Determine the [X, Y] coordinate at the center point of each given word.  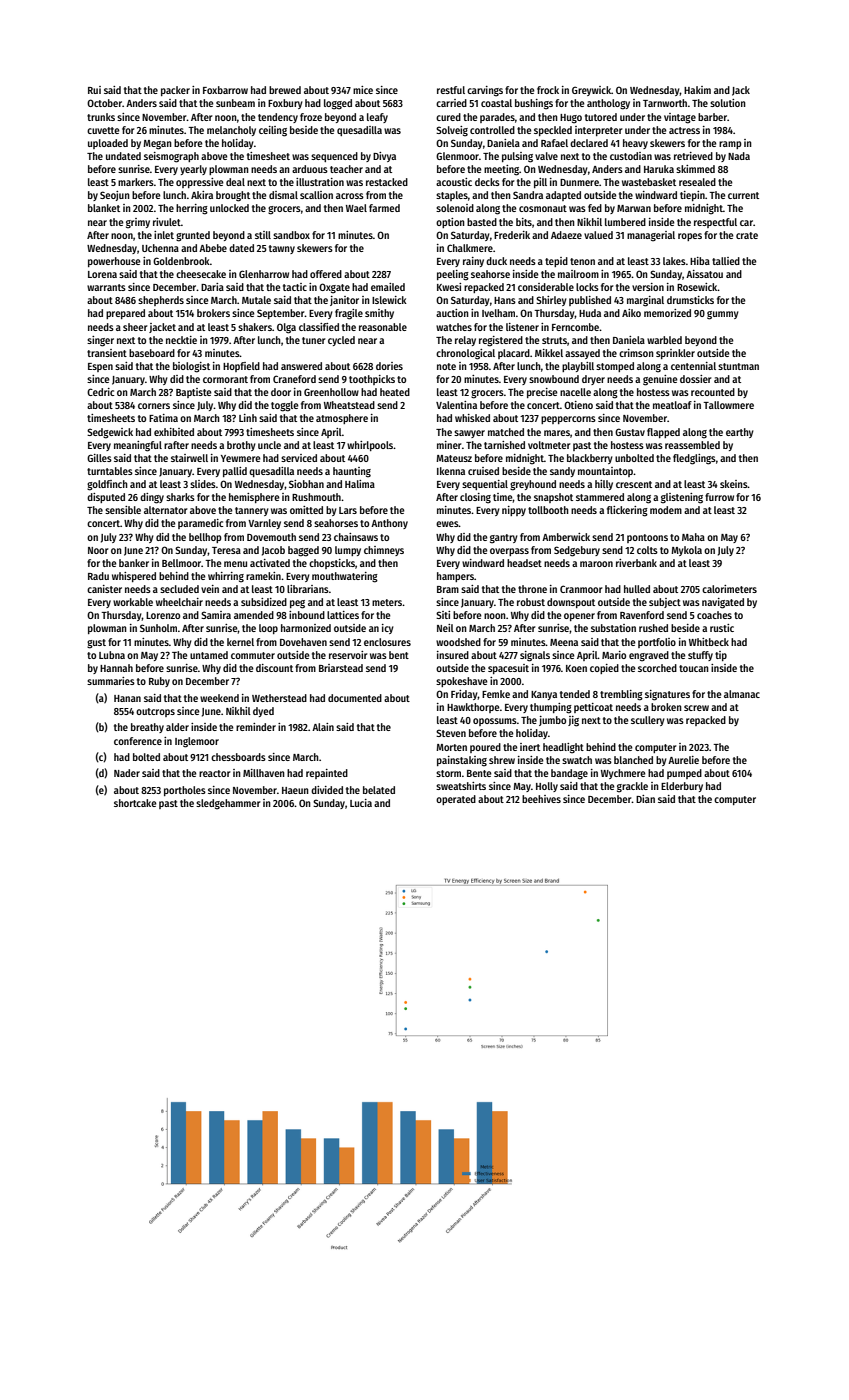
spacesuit [508, 669]
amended [254, 615]
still [263, 235]
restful [451, 90]
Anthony [389, 524]
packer [175, 91]
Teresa [226, 550]
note [446, 366]
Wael [356, 208]
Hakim [697, 90]
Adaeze [566, 235]
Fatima [163, 418]
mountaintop [606, 472]
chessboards [238, 757]
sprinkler [675, 354]
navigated [723, 603]
